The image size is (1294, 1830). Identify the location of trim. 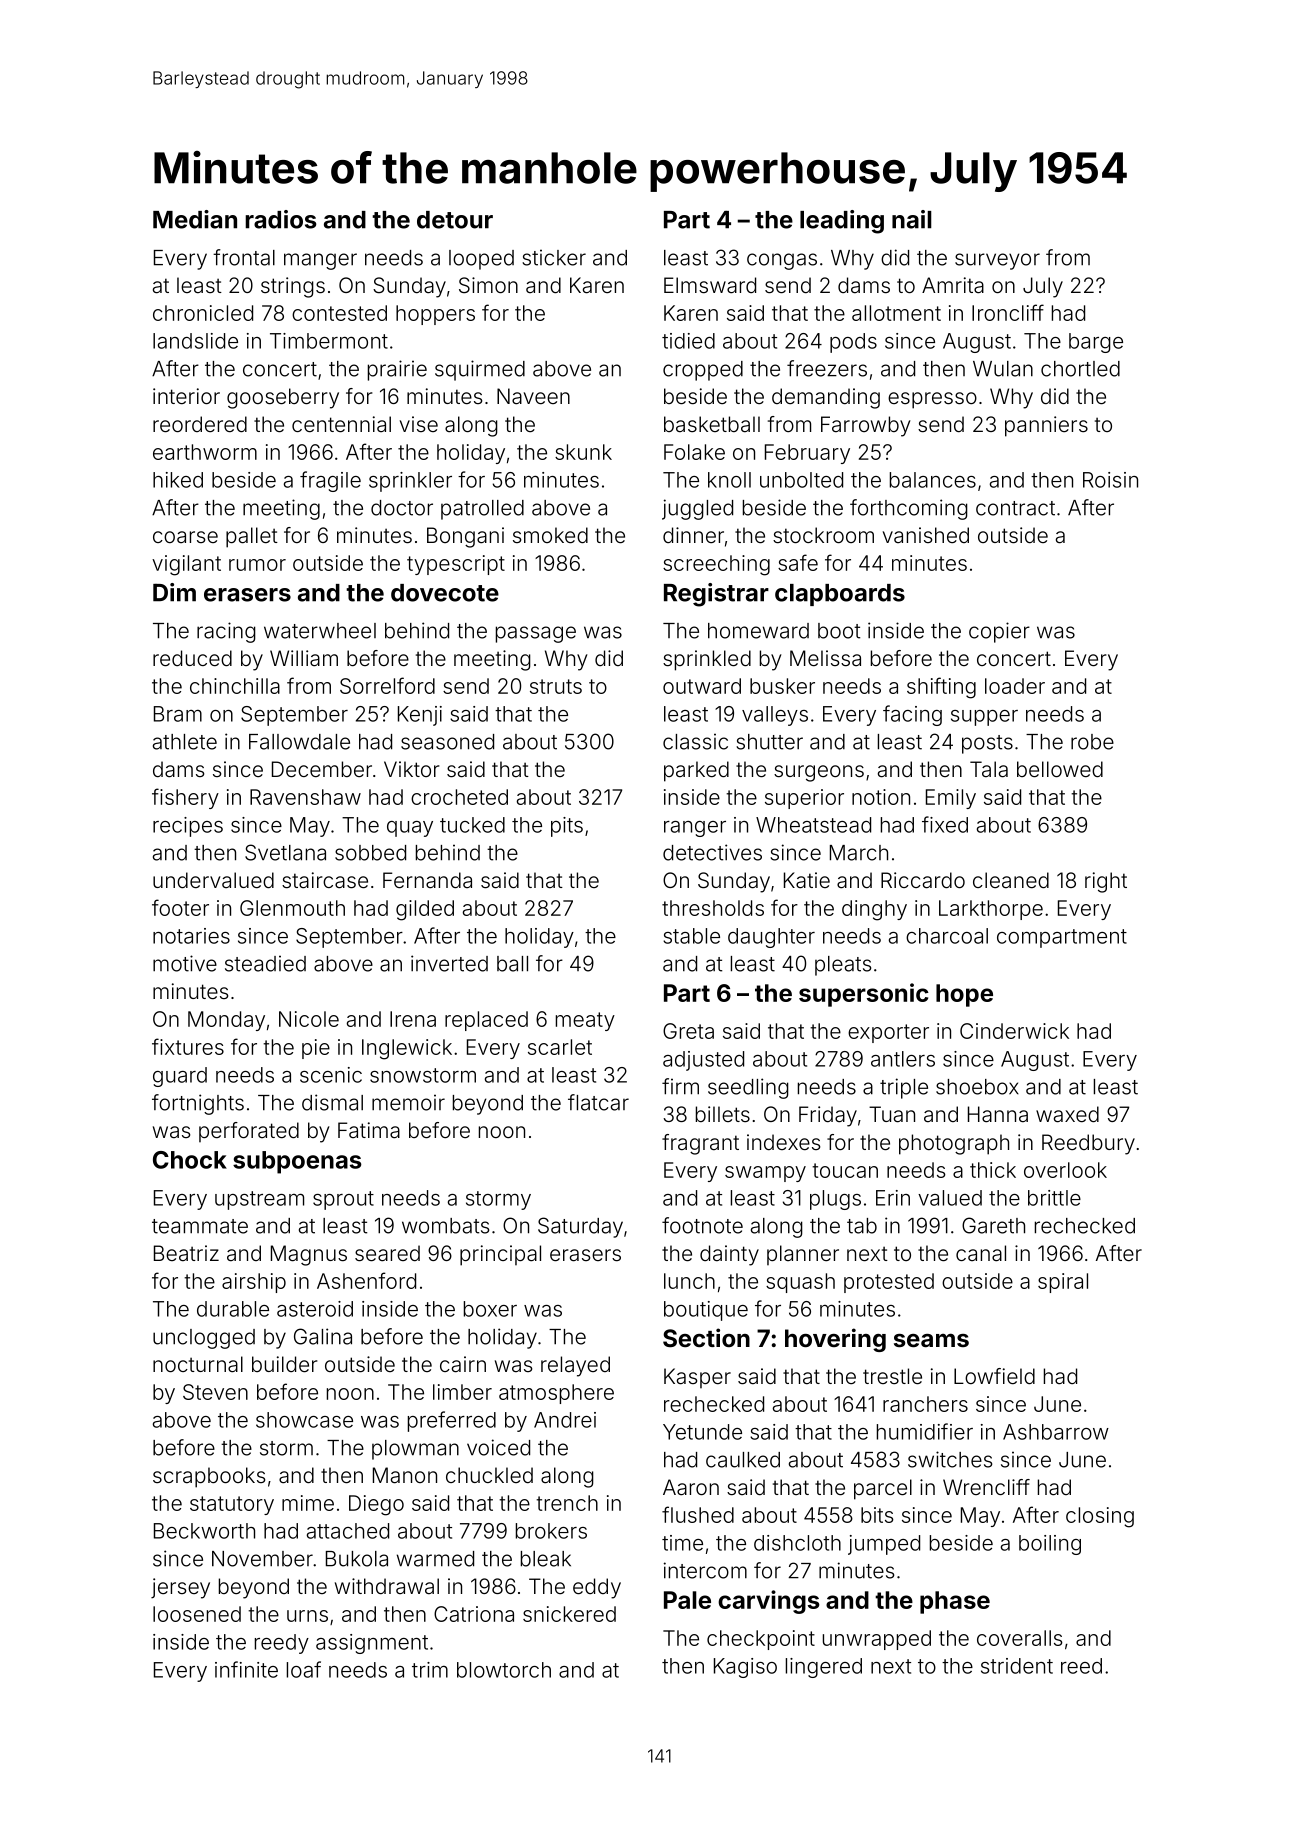
(430, 1670).
